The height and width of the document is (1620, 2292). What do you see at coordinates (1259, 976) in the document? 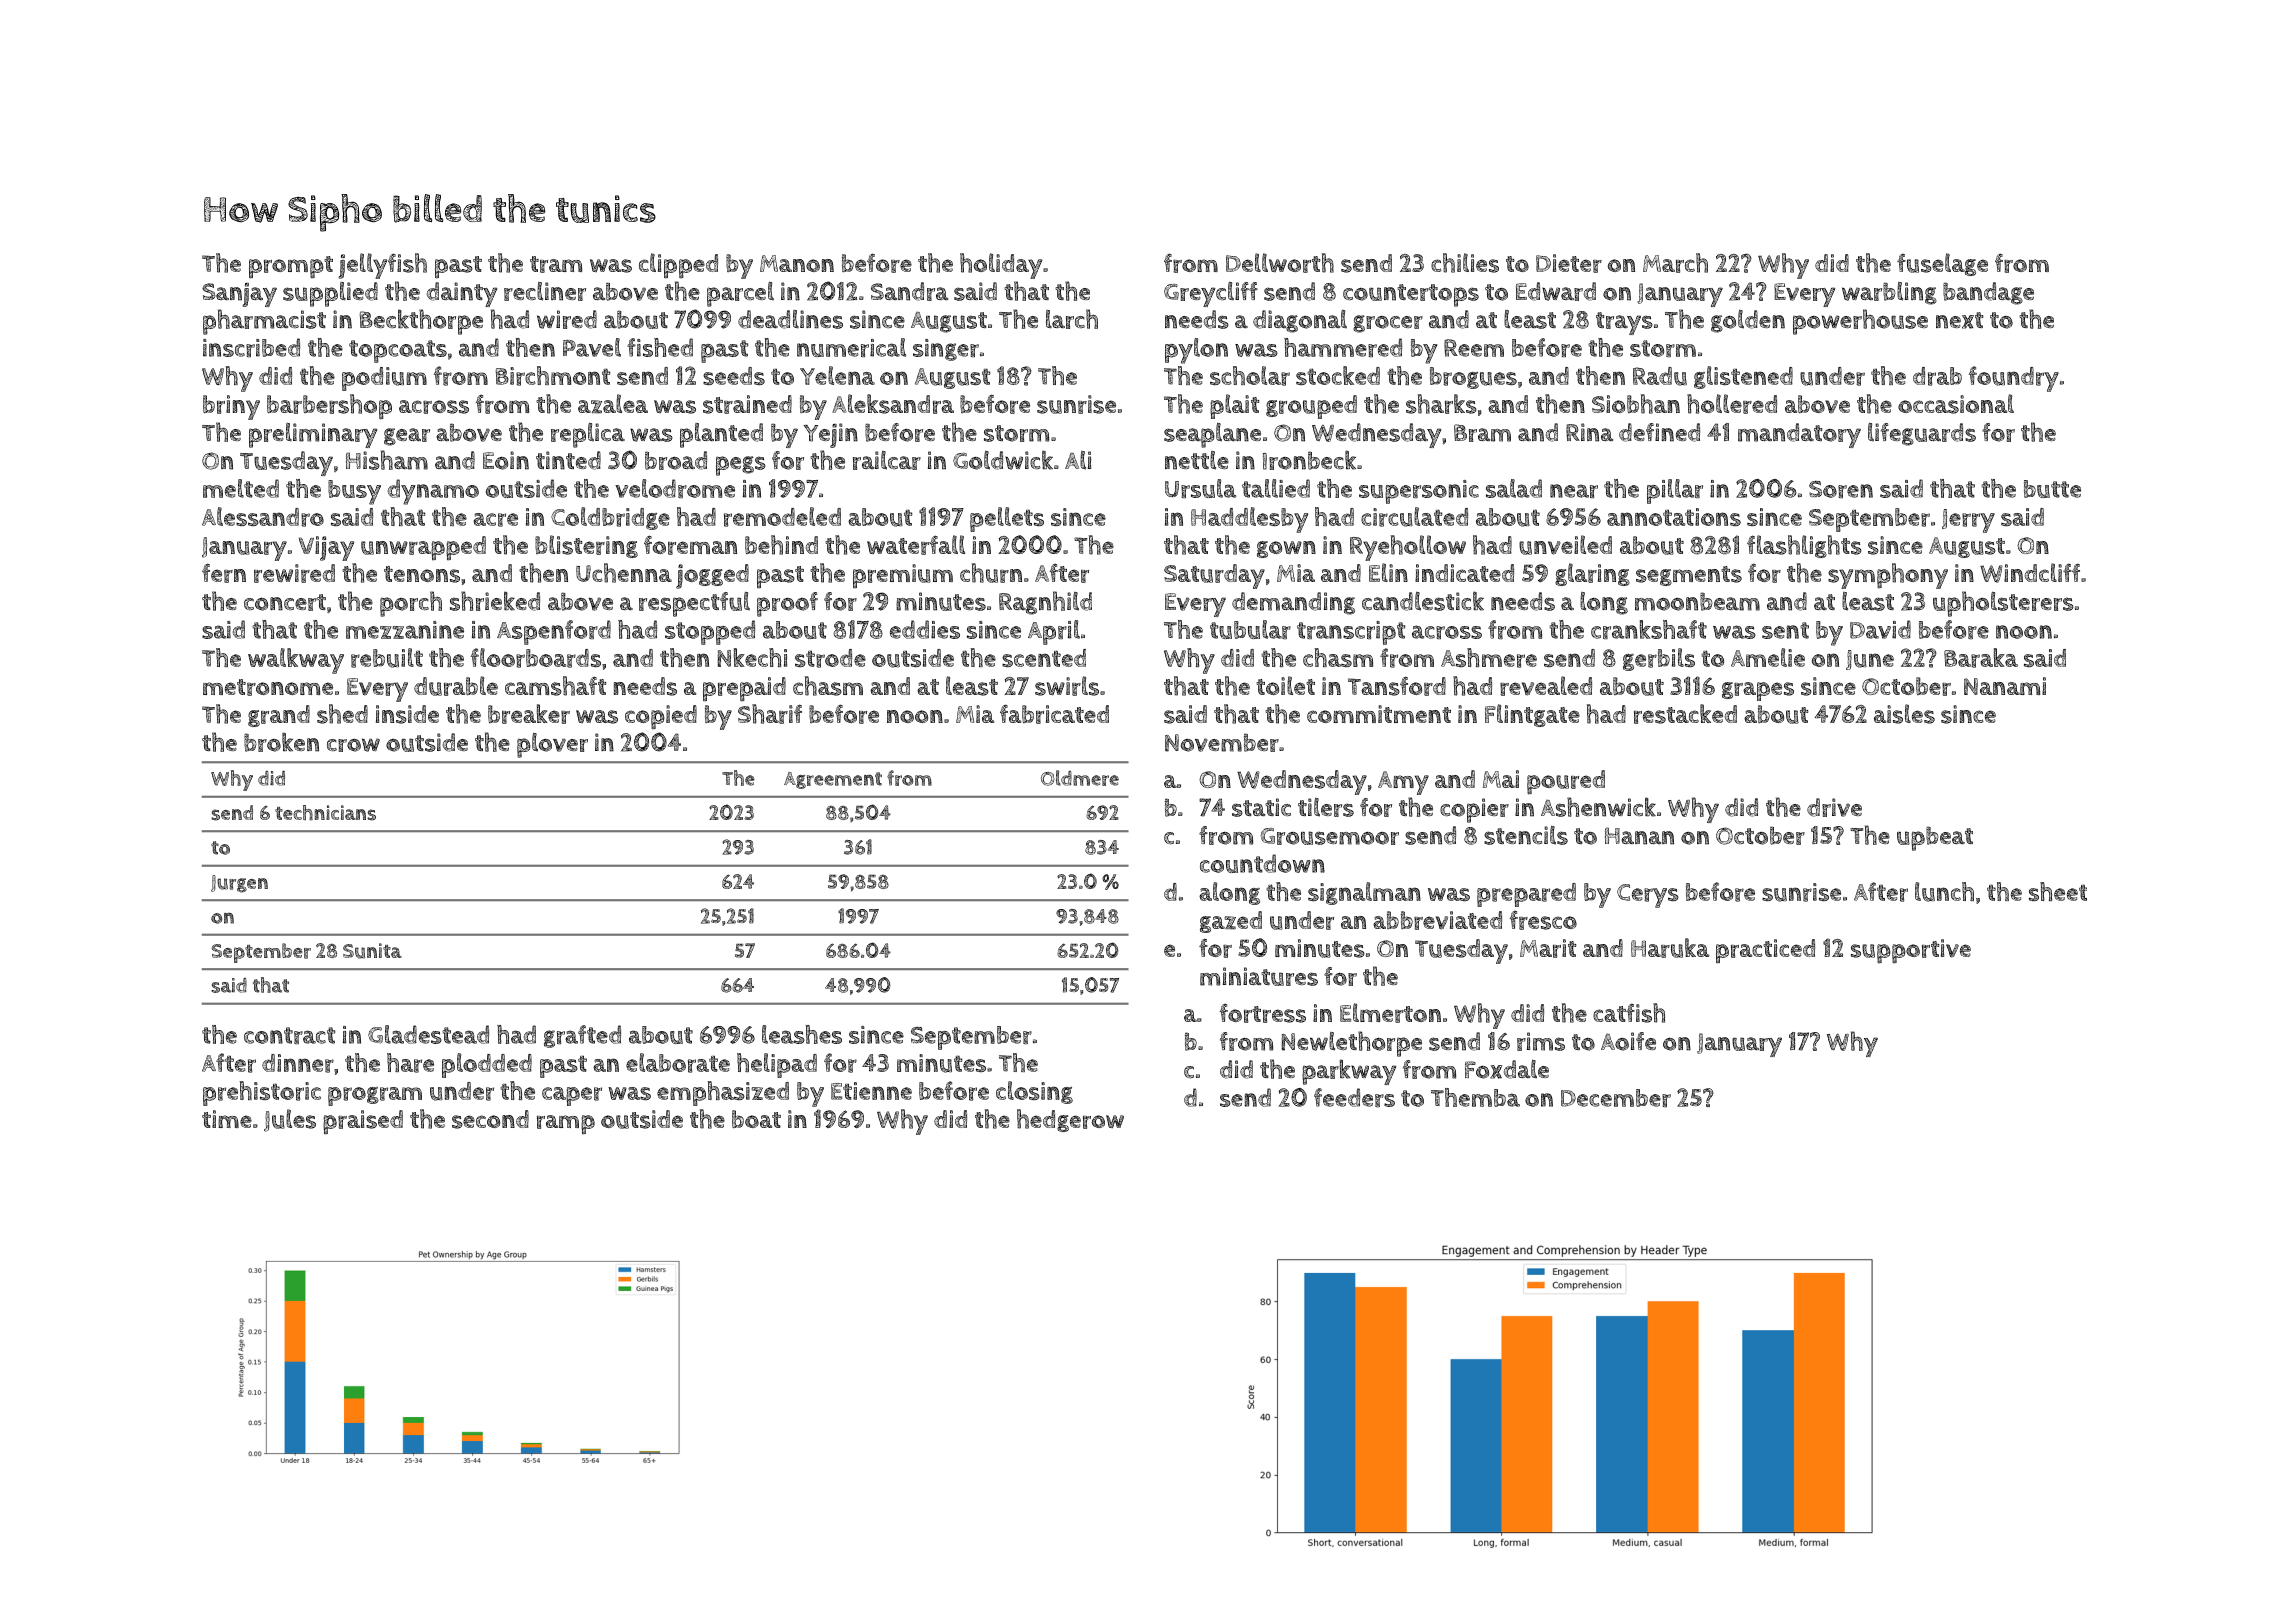
I see `miniatures` at bounding box center [1259, 976].
